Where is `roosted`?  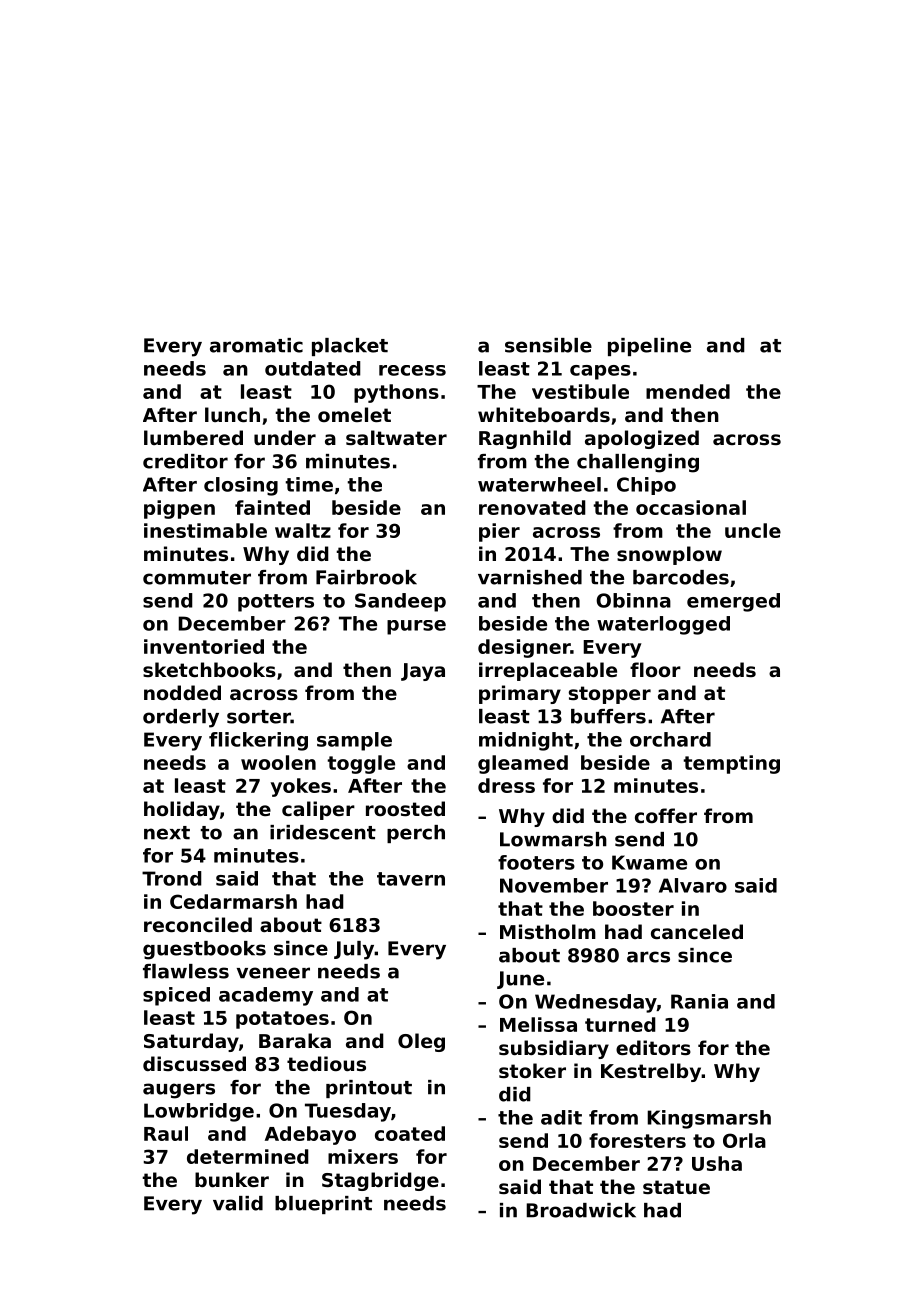
roosted is located at coordinates (405, 809).
